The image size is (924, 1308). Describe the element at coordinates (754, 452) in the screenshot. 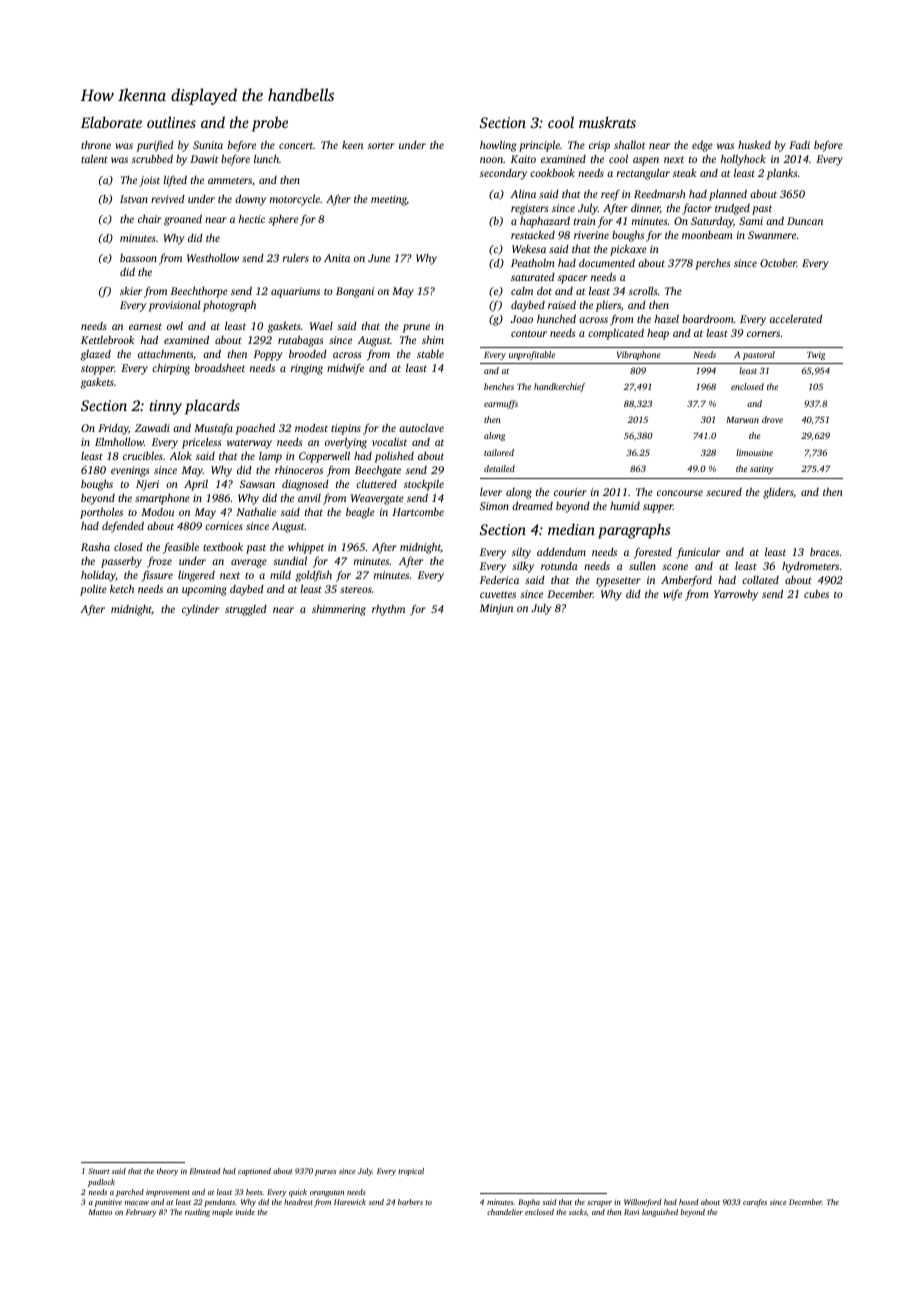

I see `limousine` at that location.
